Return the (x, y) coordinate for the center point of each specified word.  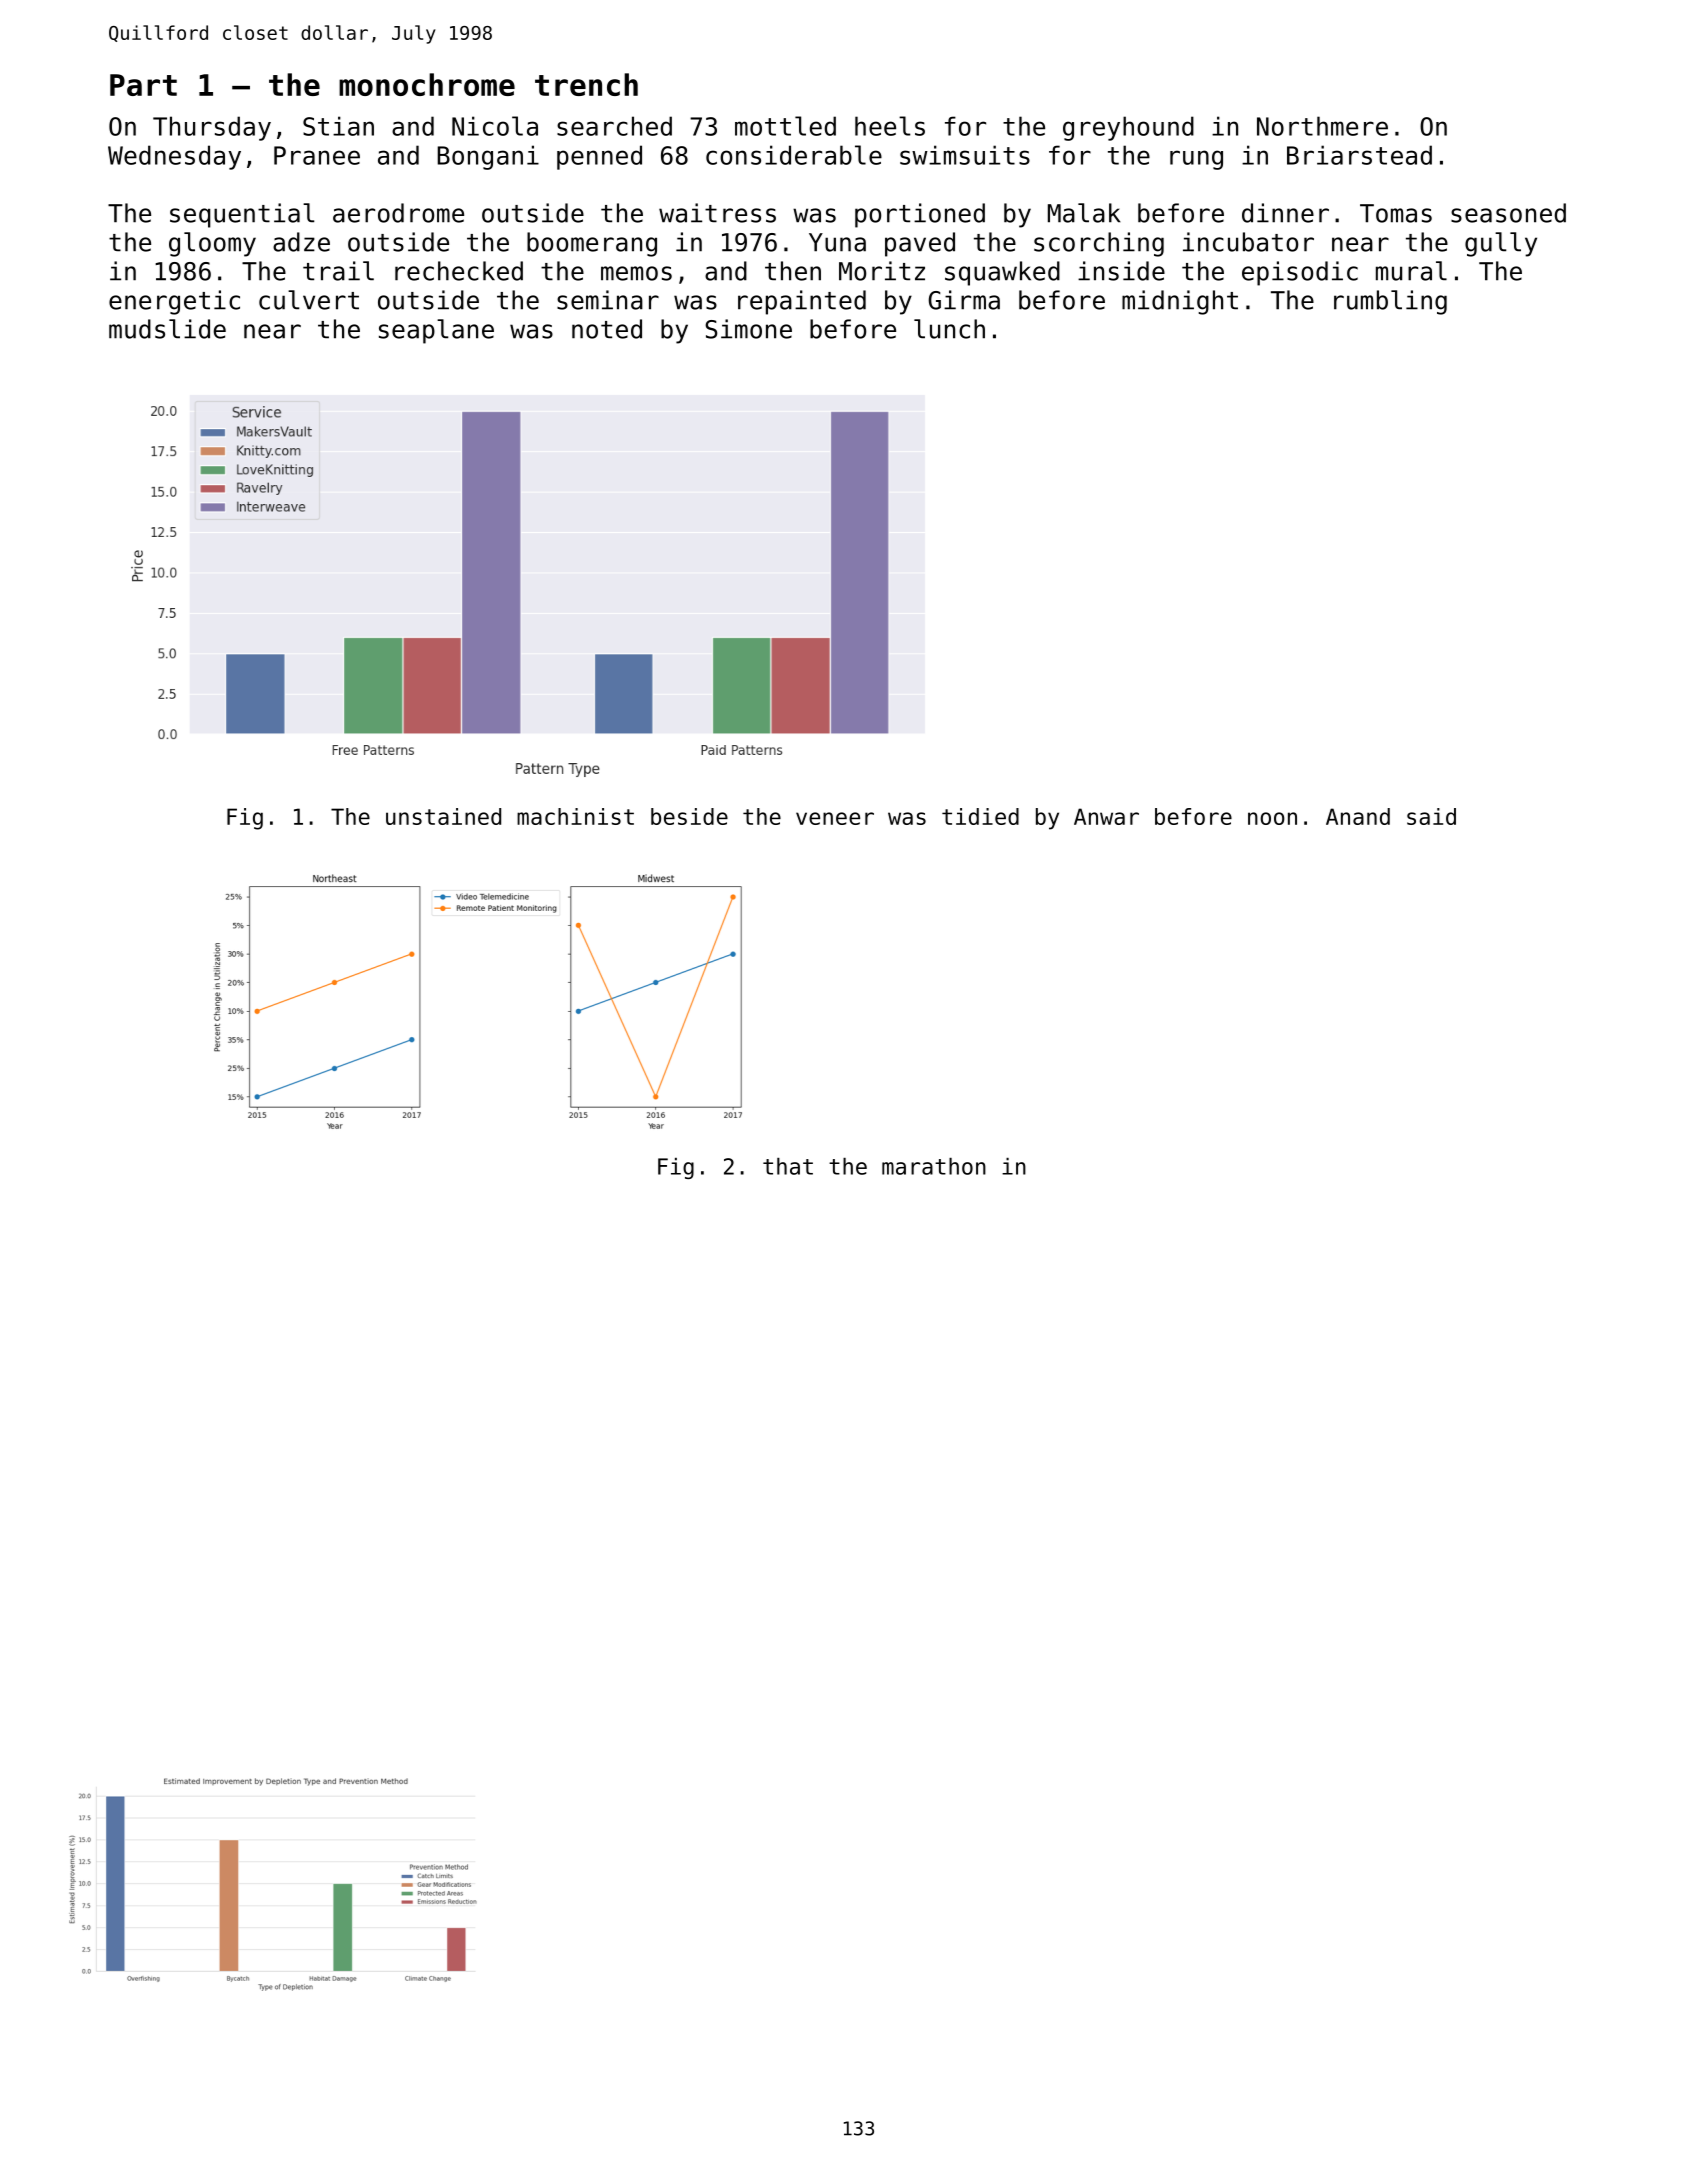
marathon (934, 1166)
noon (1272, 818)
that (788, 1166)
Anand (1358, 816)
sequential (242, 215)
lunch (949, 329)
